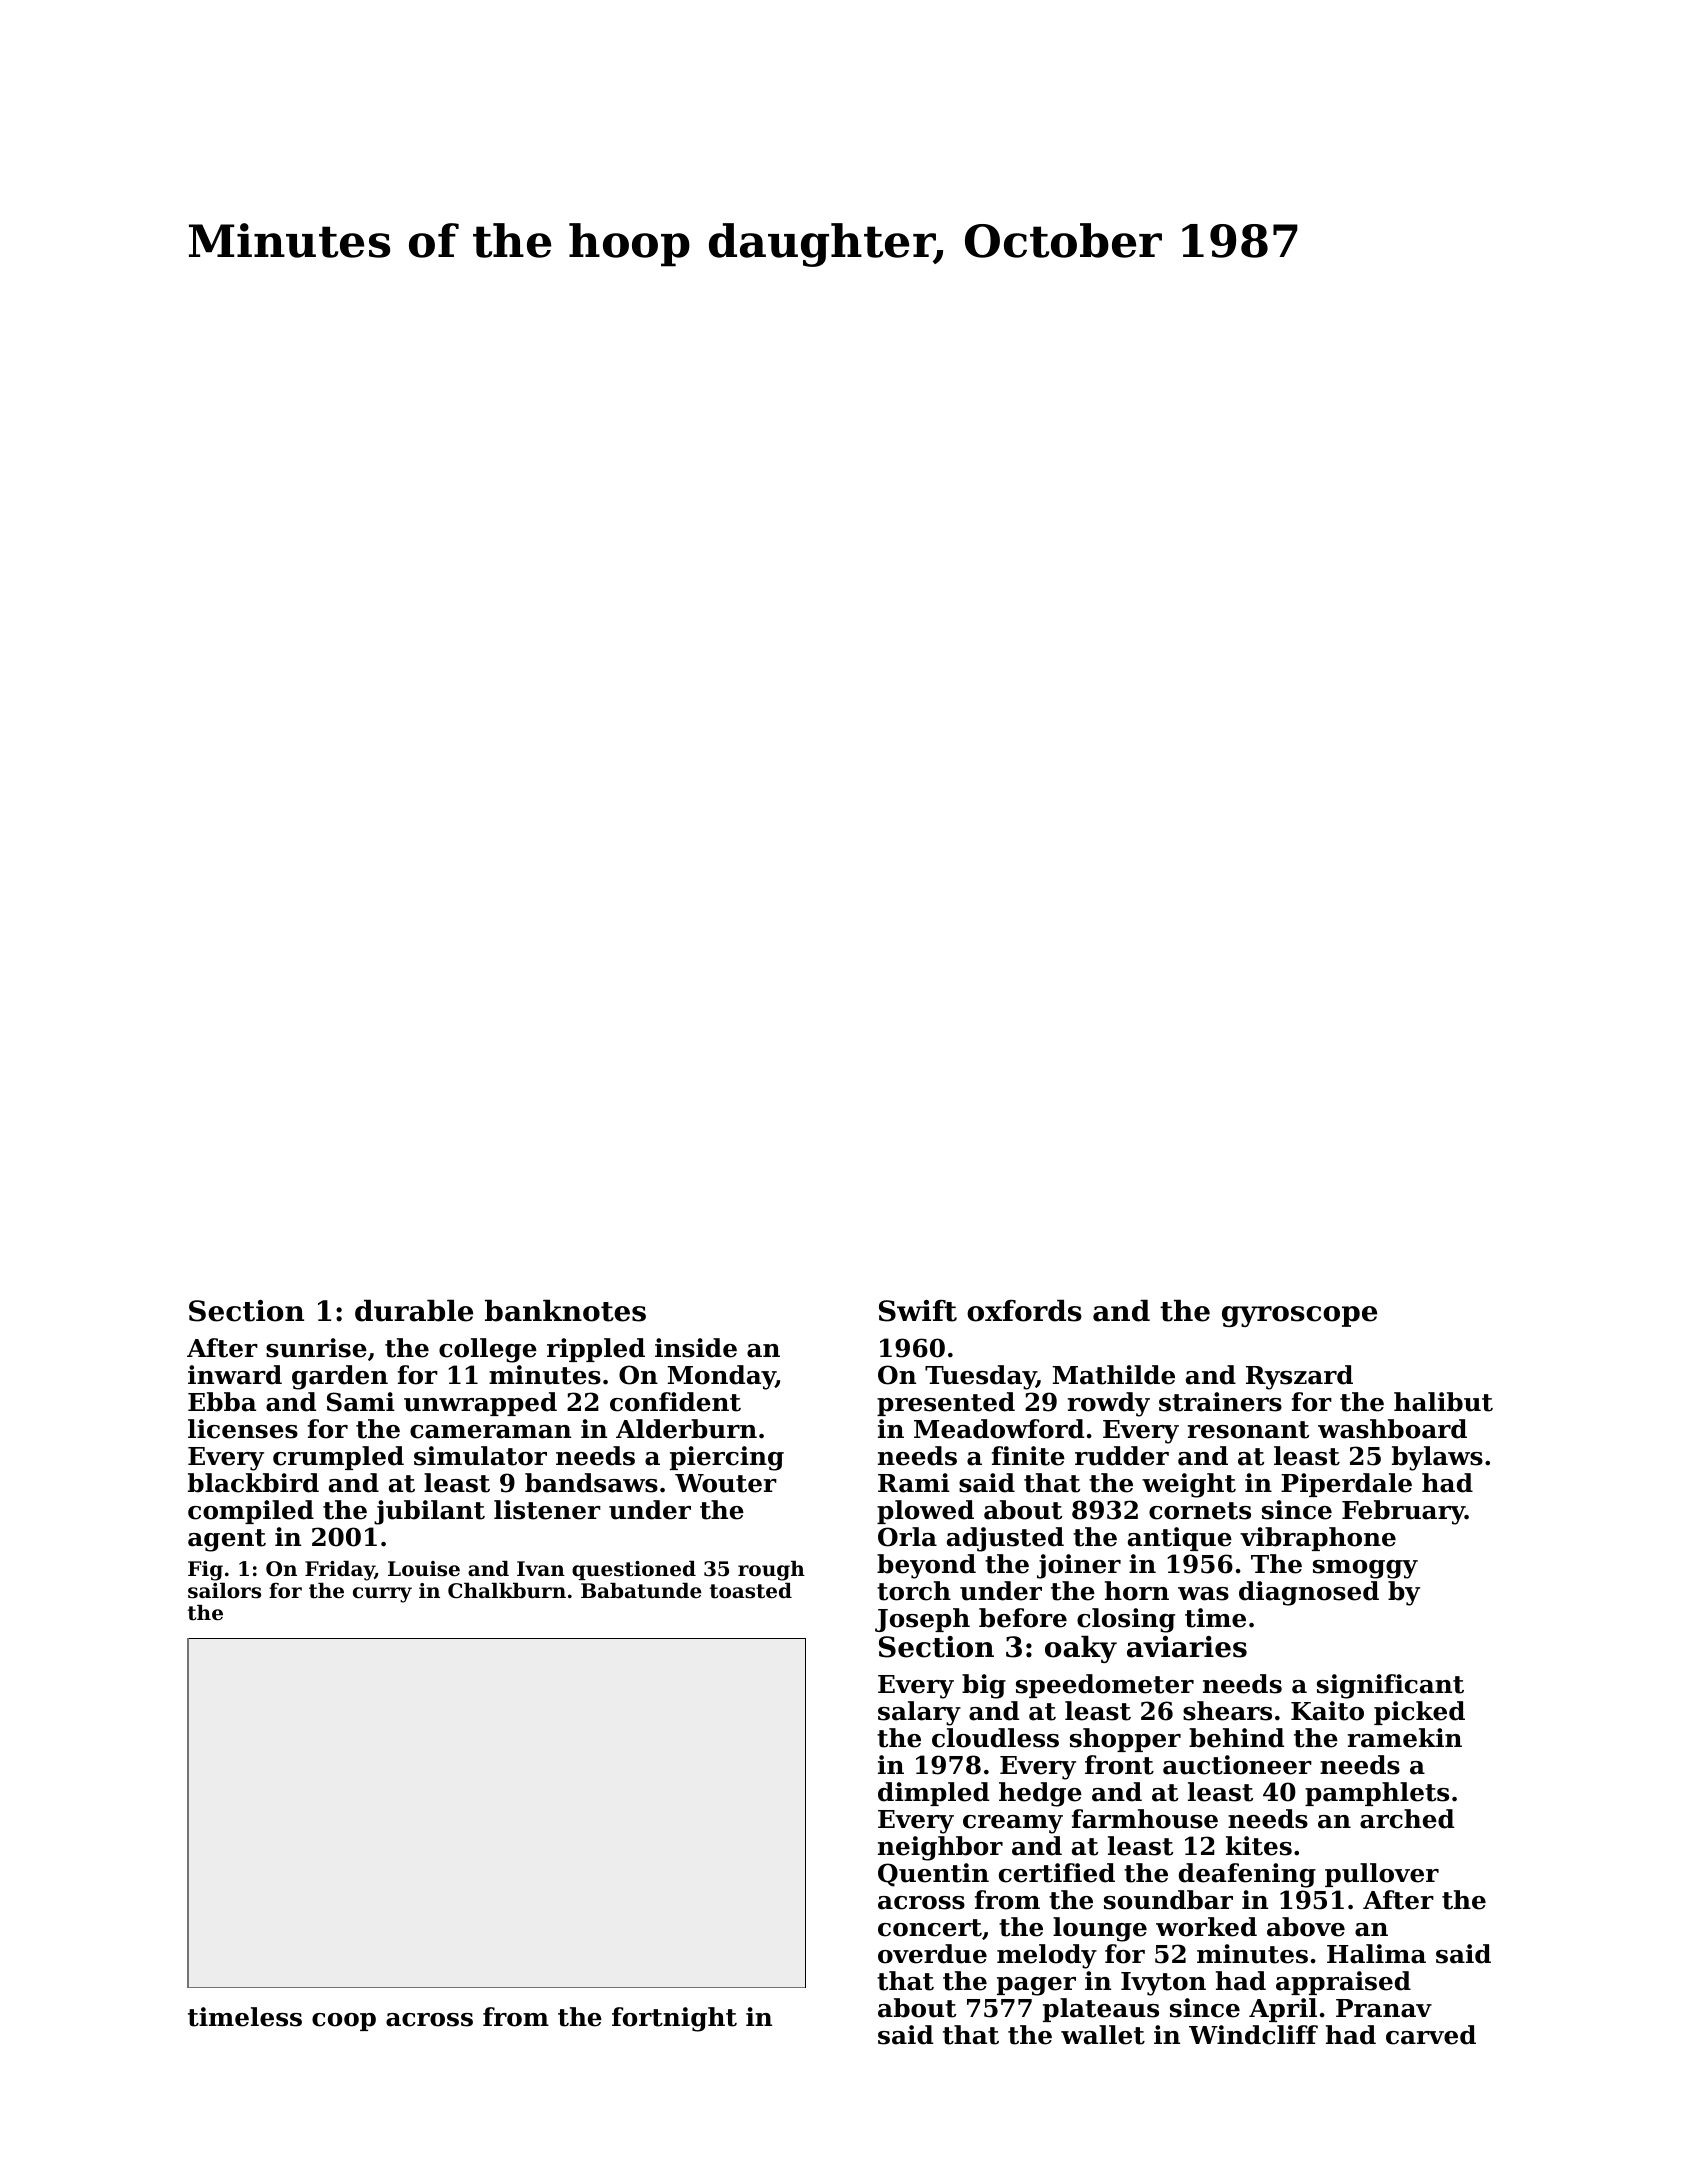  Describe the element at coordinates (547, 1510) in the image. I see `listener` at that location.
